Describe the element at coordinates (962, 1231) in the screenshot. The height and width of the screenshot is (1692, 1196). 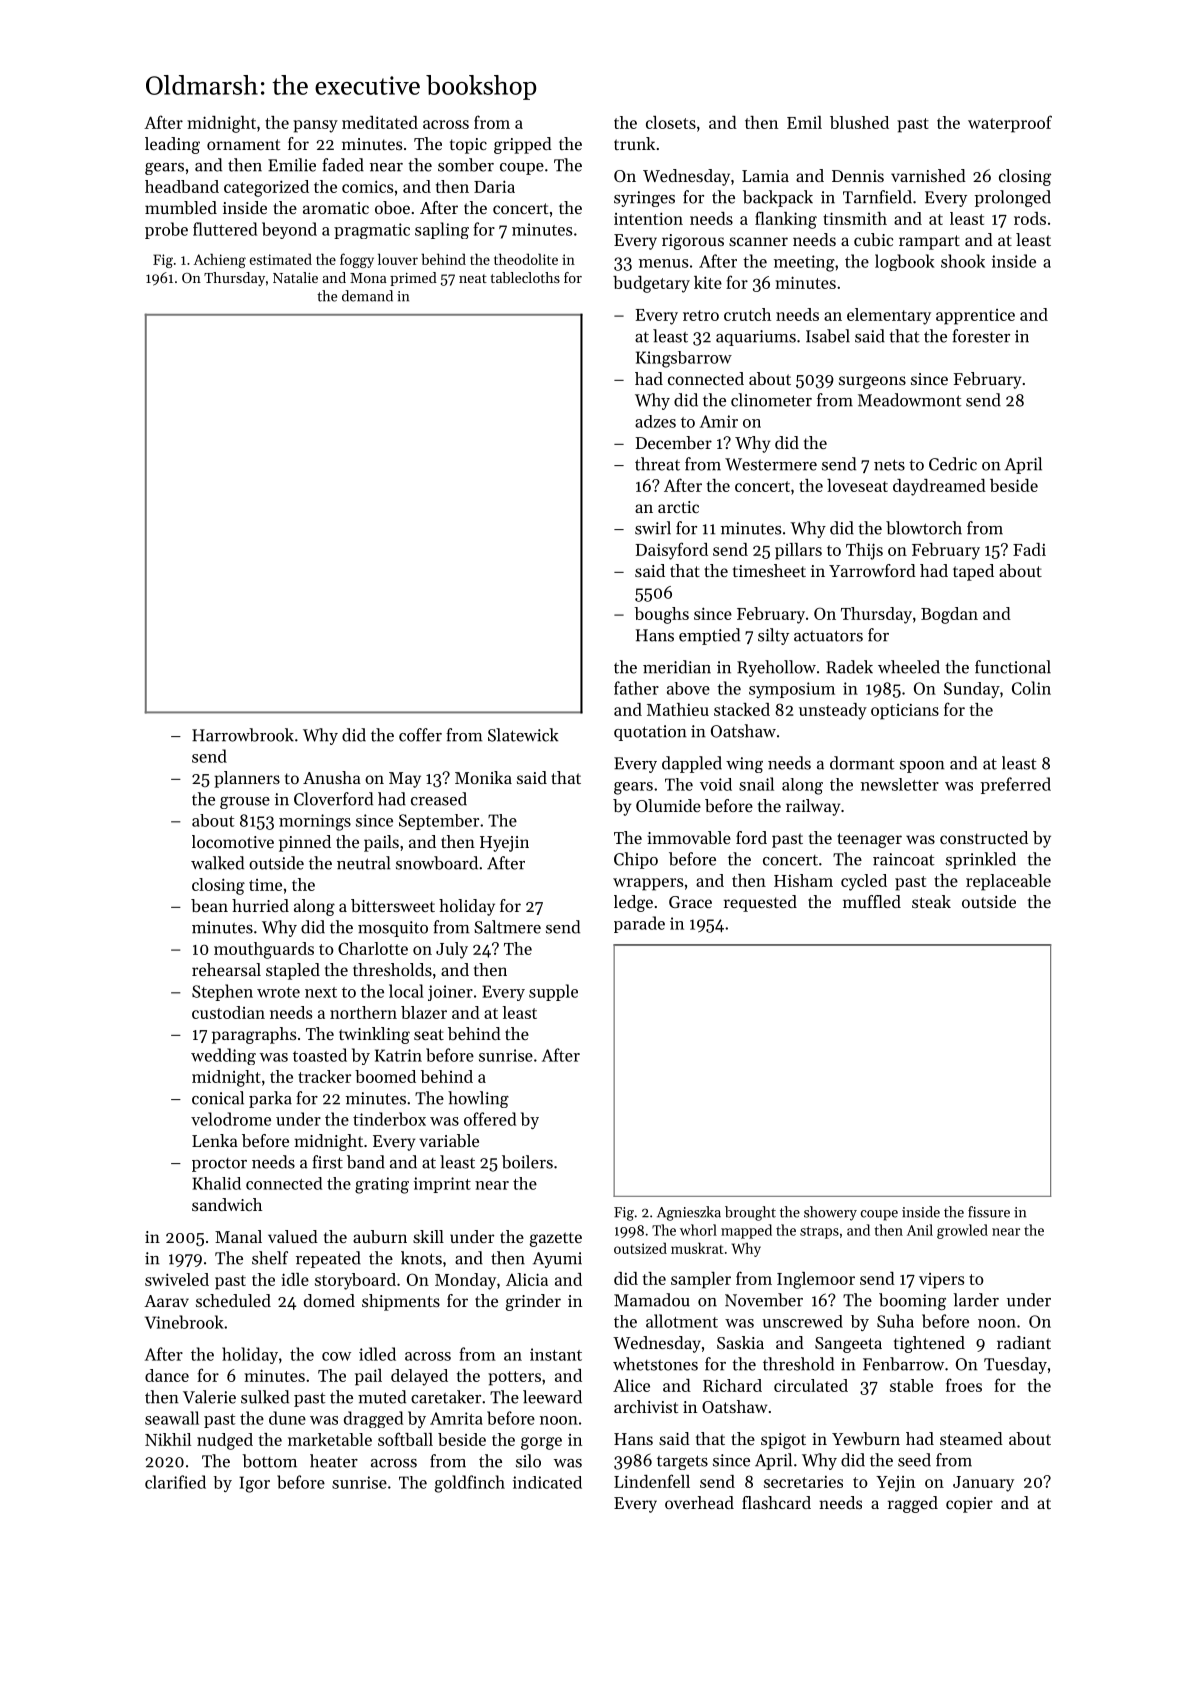
I see `growled` at that location.
